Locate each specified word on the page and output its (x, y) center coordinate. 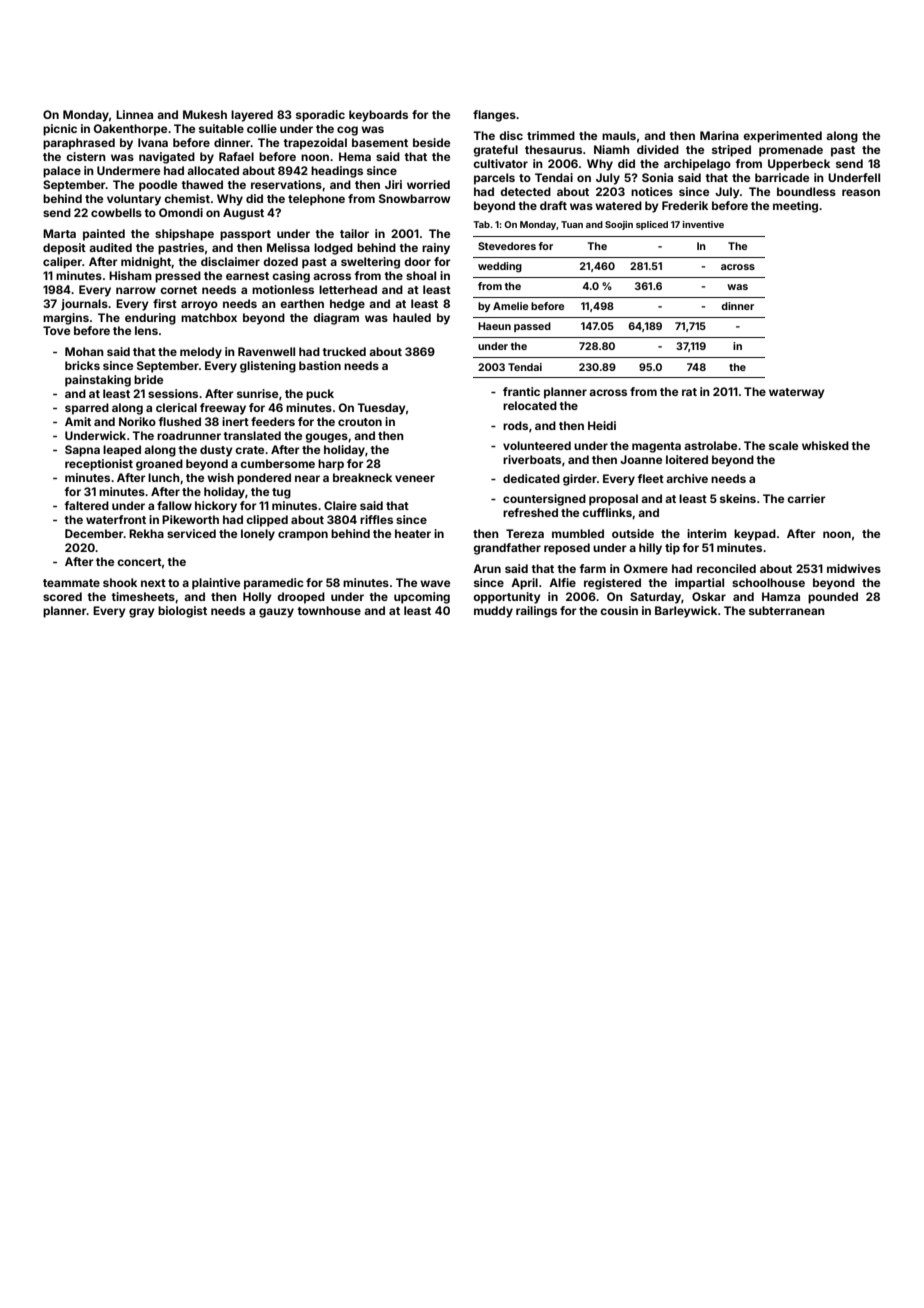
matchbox (209, 317)
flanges (494, 116)
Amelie (510, 306)
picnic (60, 130)
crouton (360, 422)
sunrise (257, 393)
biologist (182, 612)
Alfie (562, 582)
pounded (833, 598)
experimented (782, 137)
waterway (797, 393)
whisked (825, 445)
